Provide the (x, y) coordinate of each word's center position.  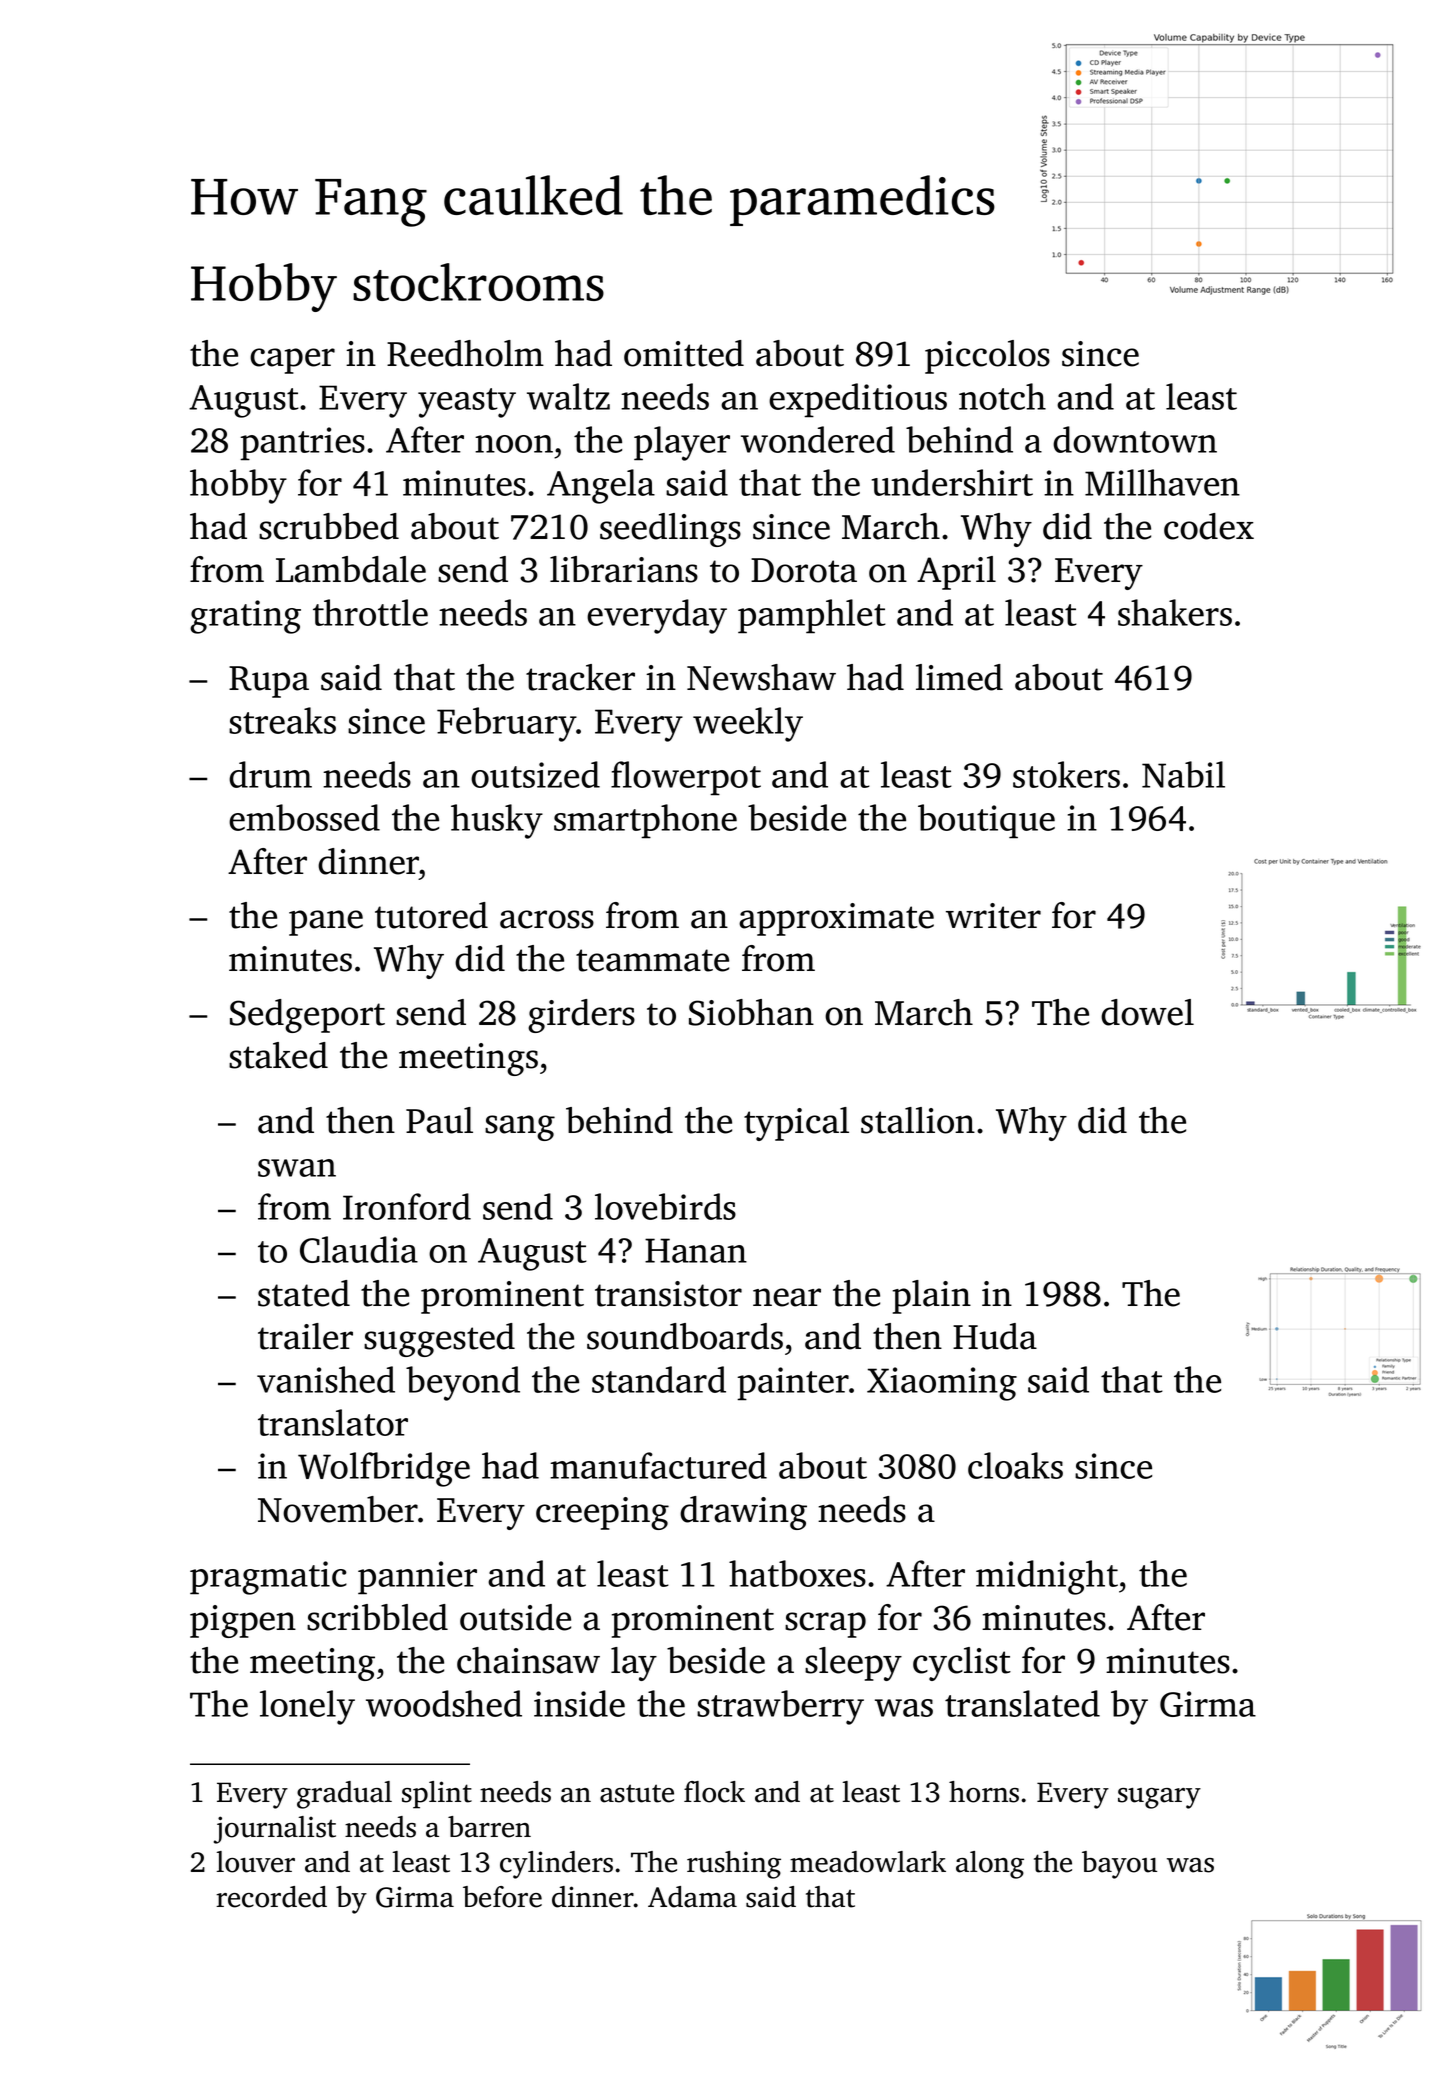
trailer (305, 1336)
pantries (302, 444)
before (502, 1897)
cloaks (1015, 1465)
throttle (370, 612)
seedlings (670, 530)
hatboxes (797, 1573)
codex (1209, 526)
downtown (1135, 439)
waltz (568, 396)
